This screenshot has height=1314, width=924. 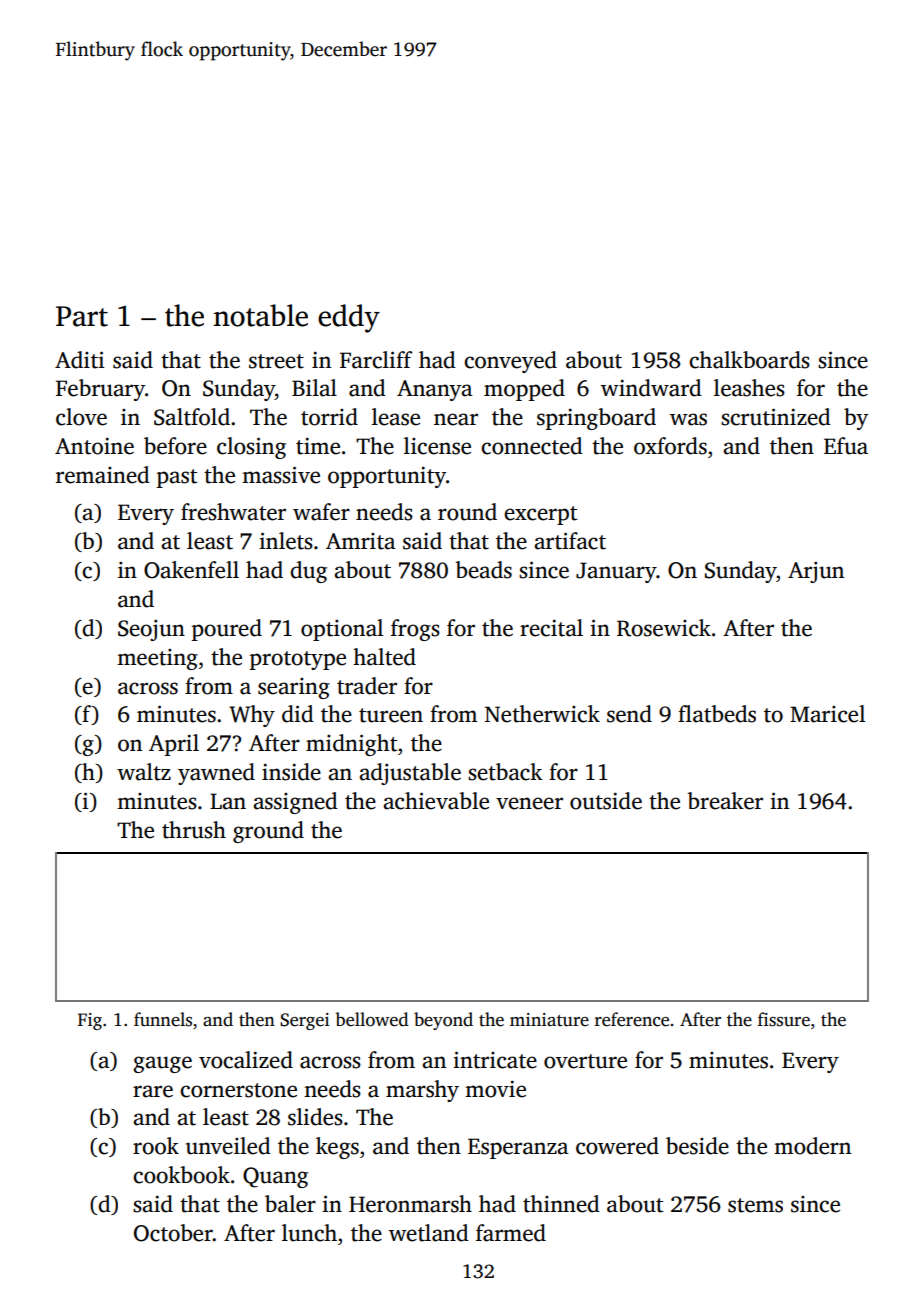 I want to click on remained, so click(x=103, y=475).
